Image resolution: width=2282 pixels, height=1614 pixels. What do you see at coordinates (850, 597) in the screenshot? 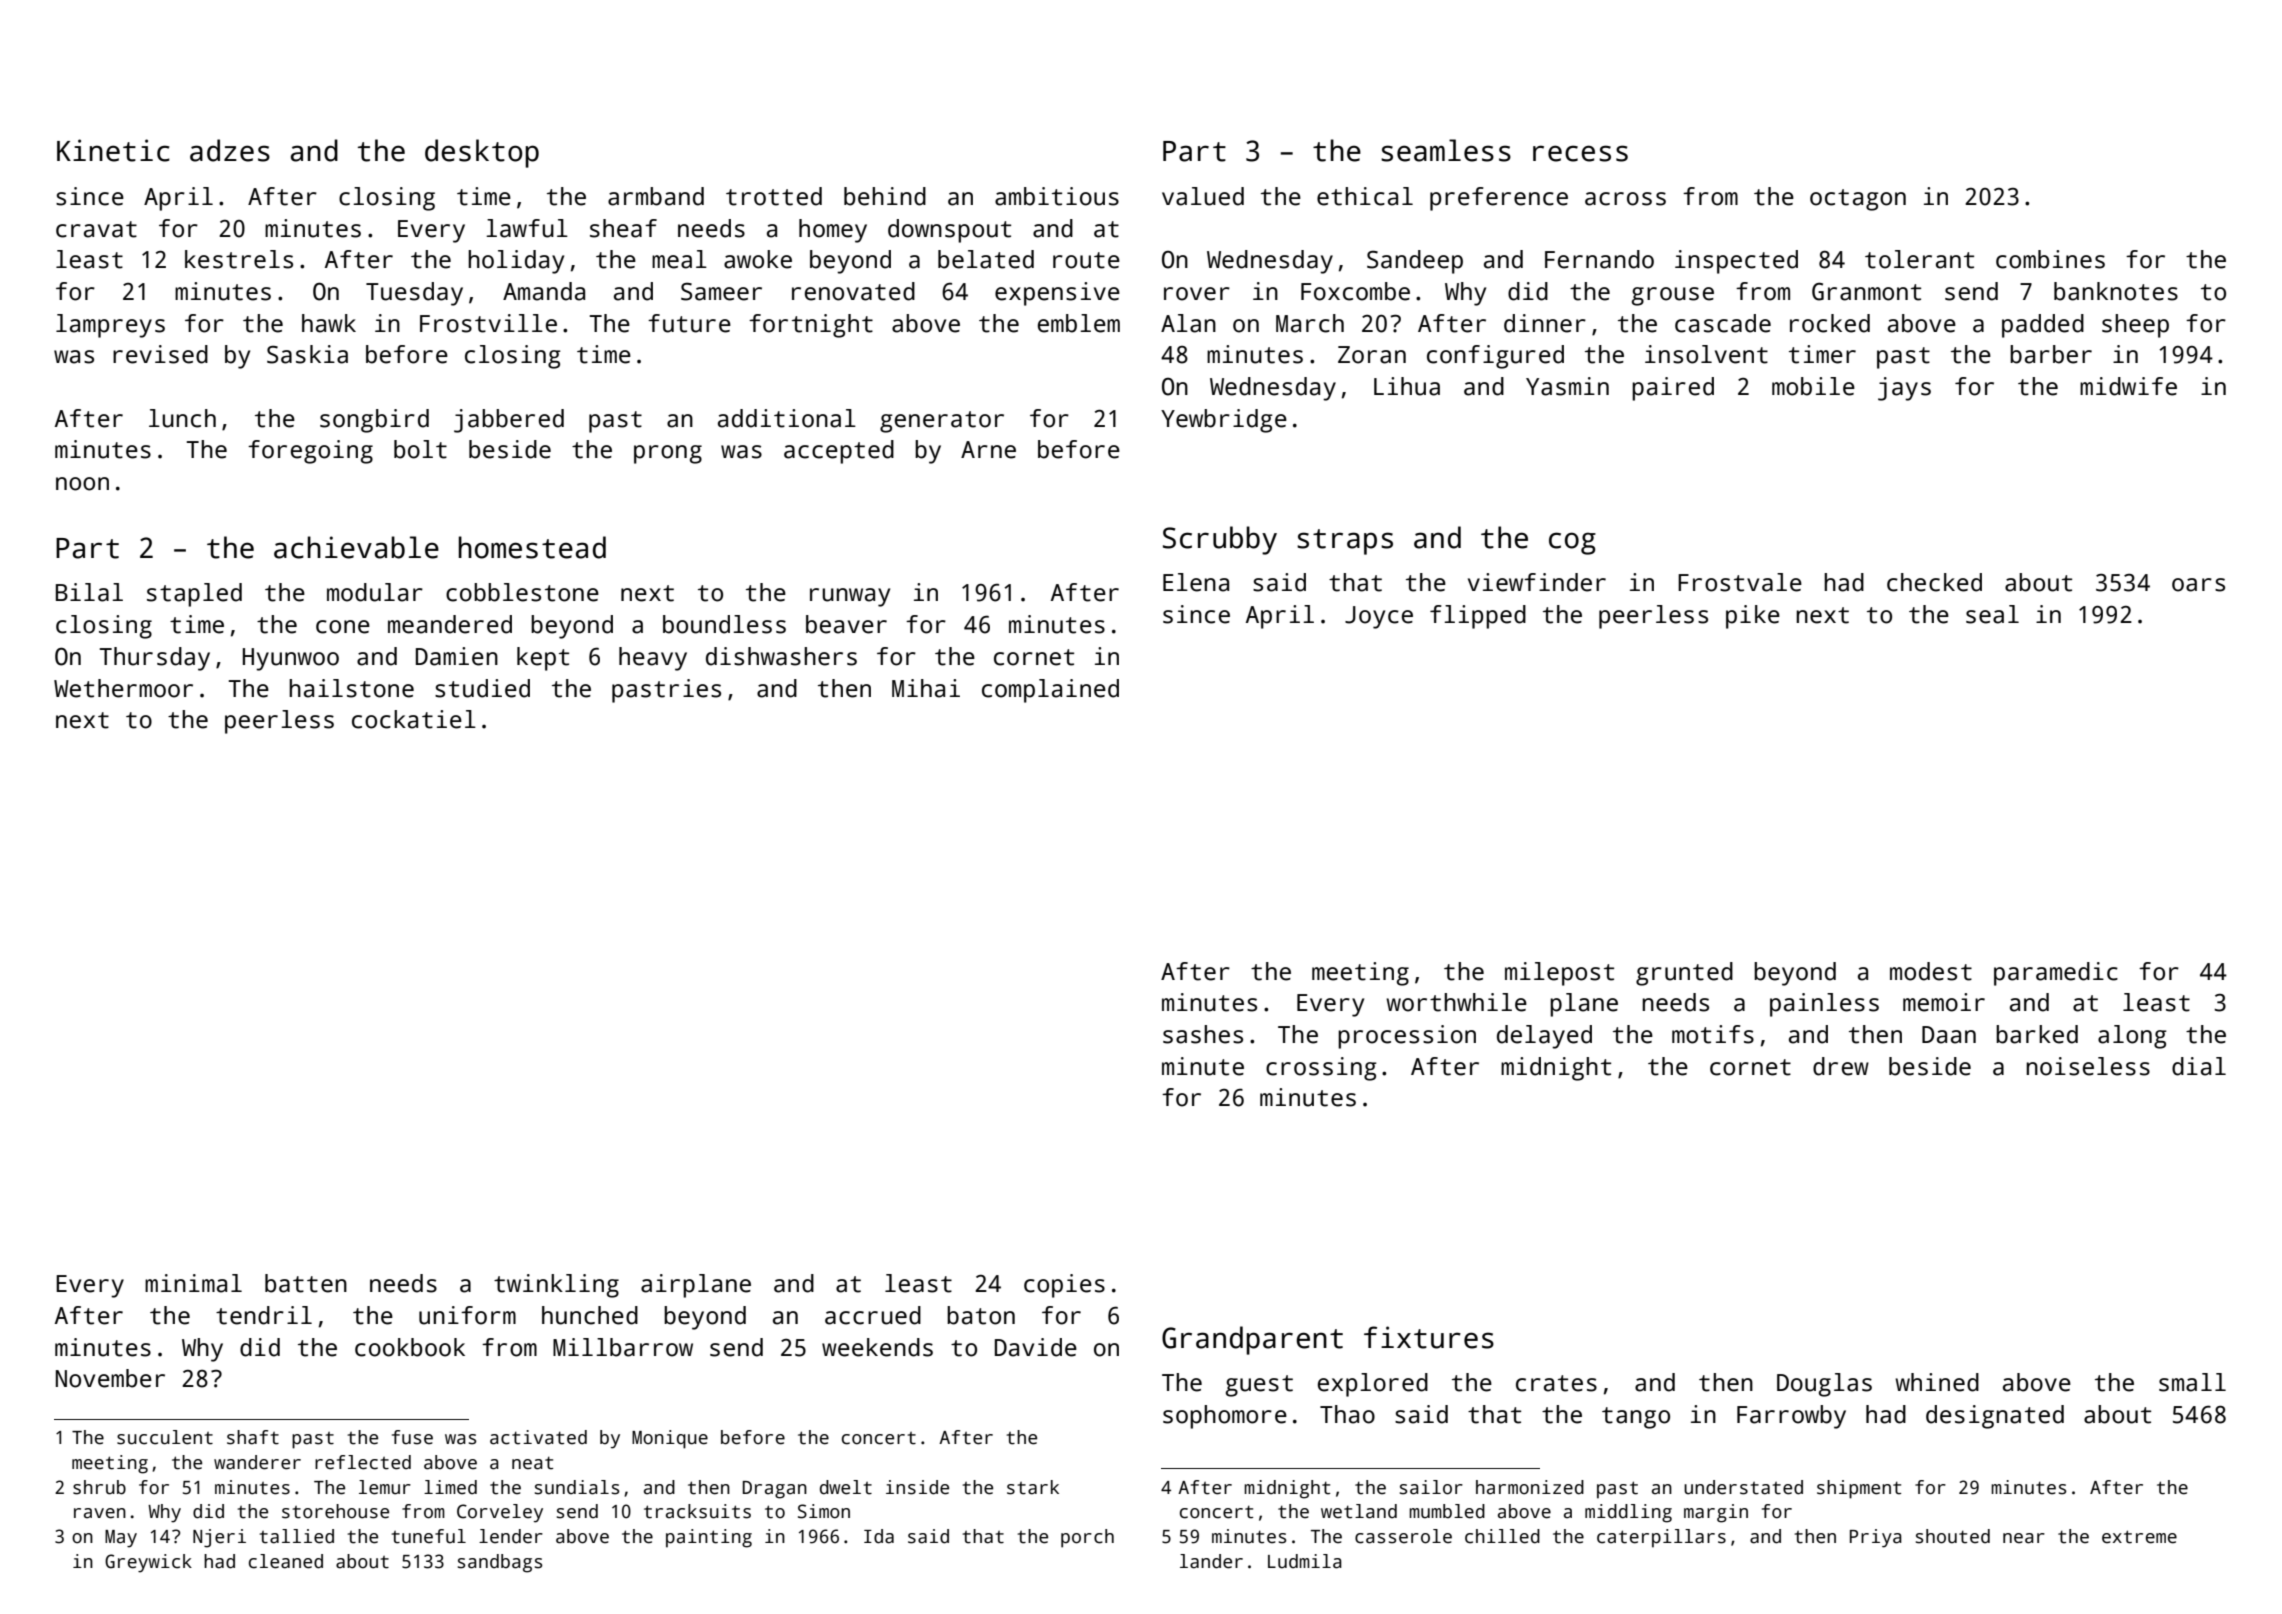
I see `runway` at bounding box center [850, 597].
